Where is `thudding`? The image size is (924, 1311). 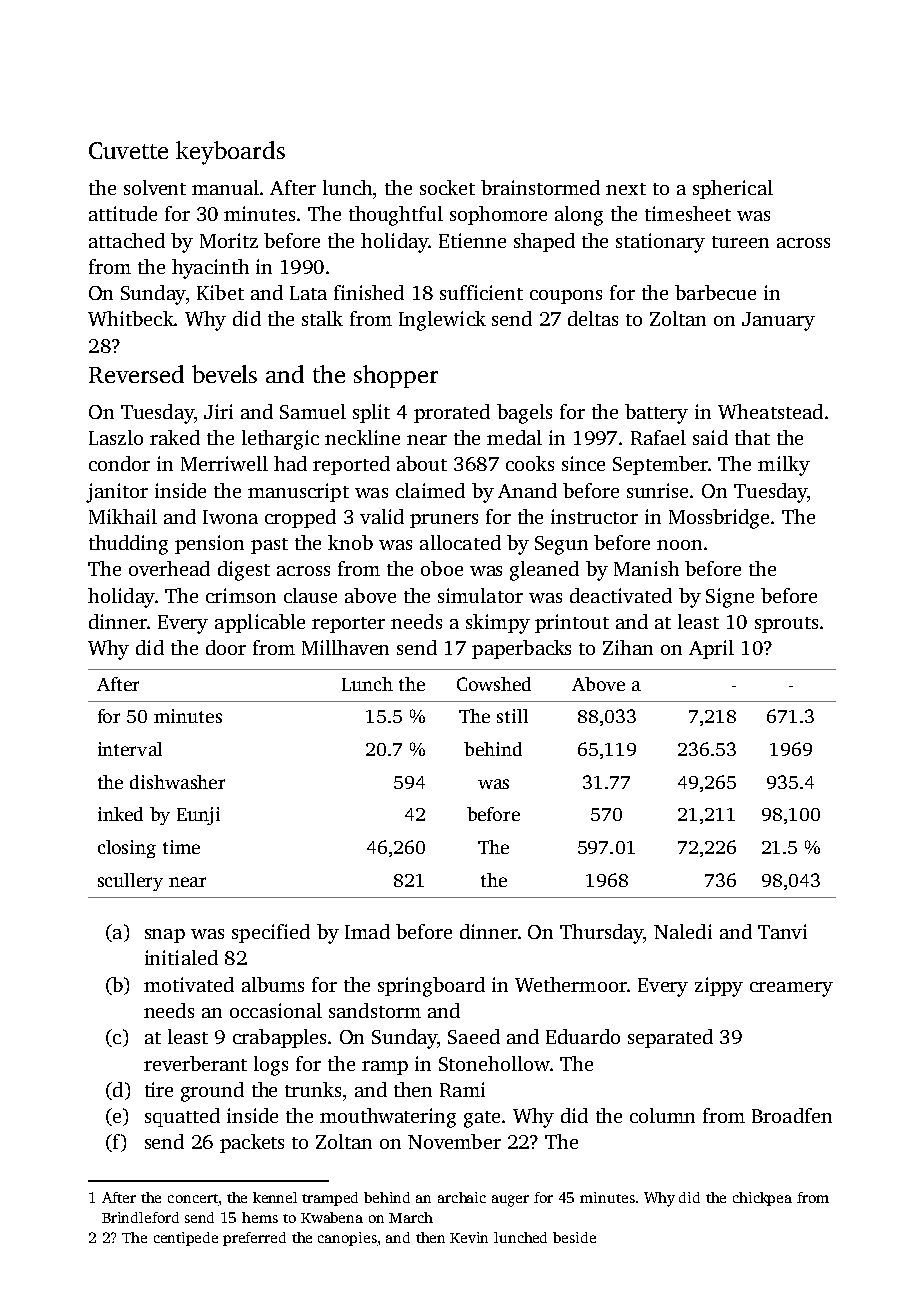
thudding is located at coordinates (128, 545).
